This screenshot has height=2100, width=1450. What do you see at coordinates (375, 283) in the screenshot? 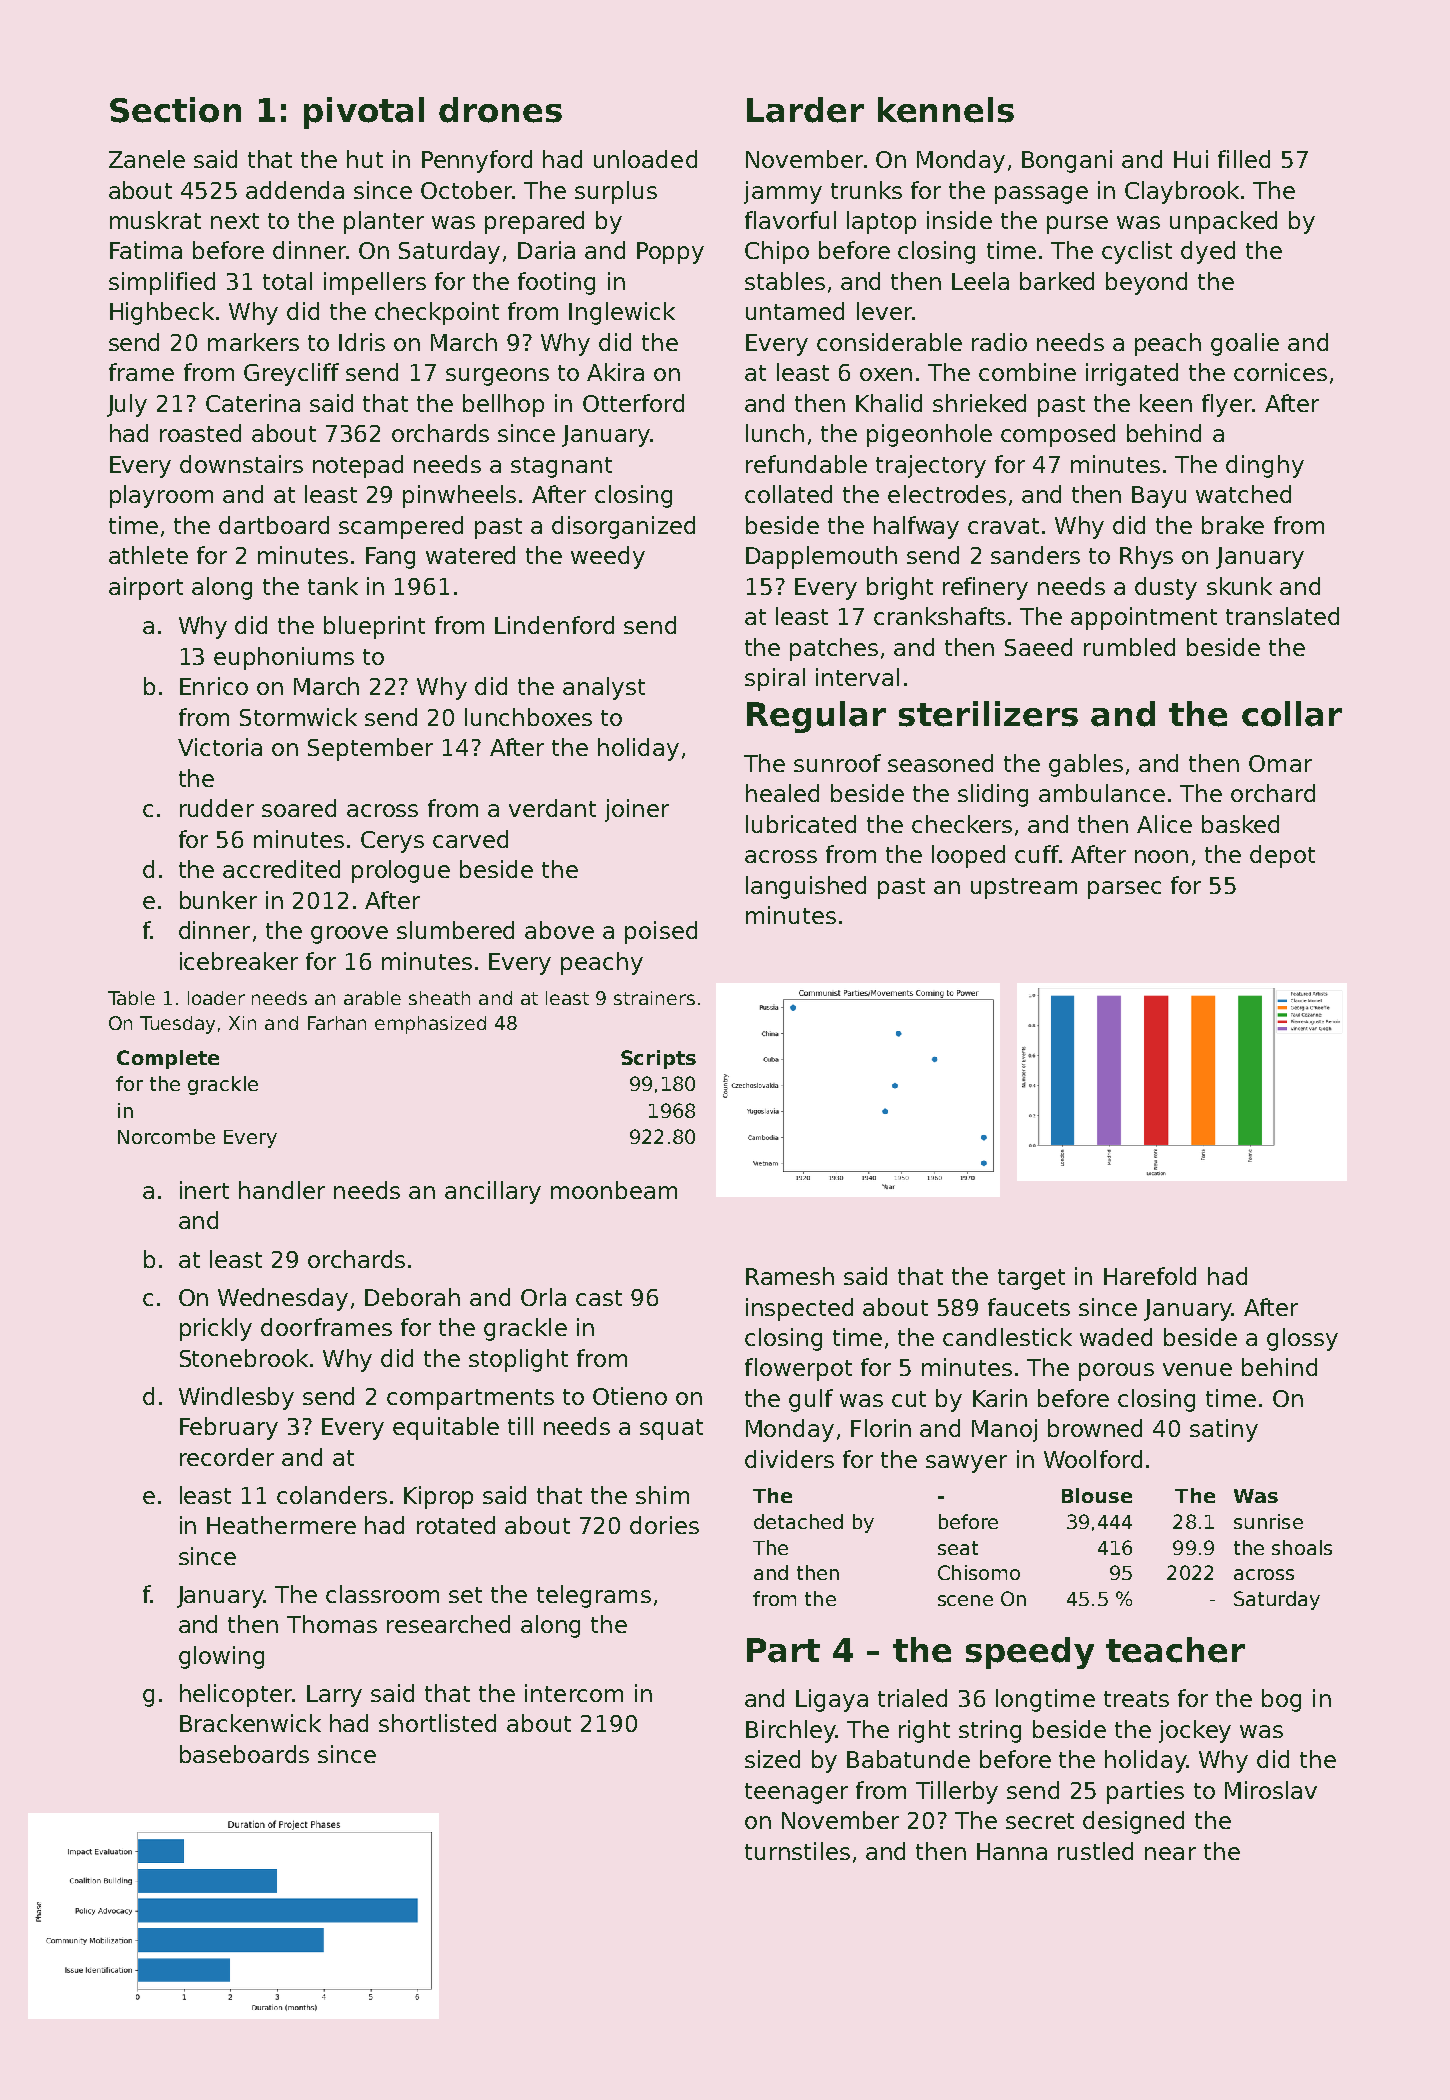
I see `impellers` at bounding box center [375, 283].
